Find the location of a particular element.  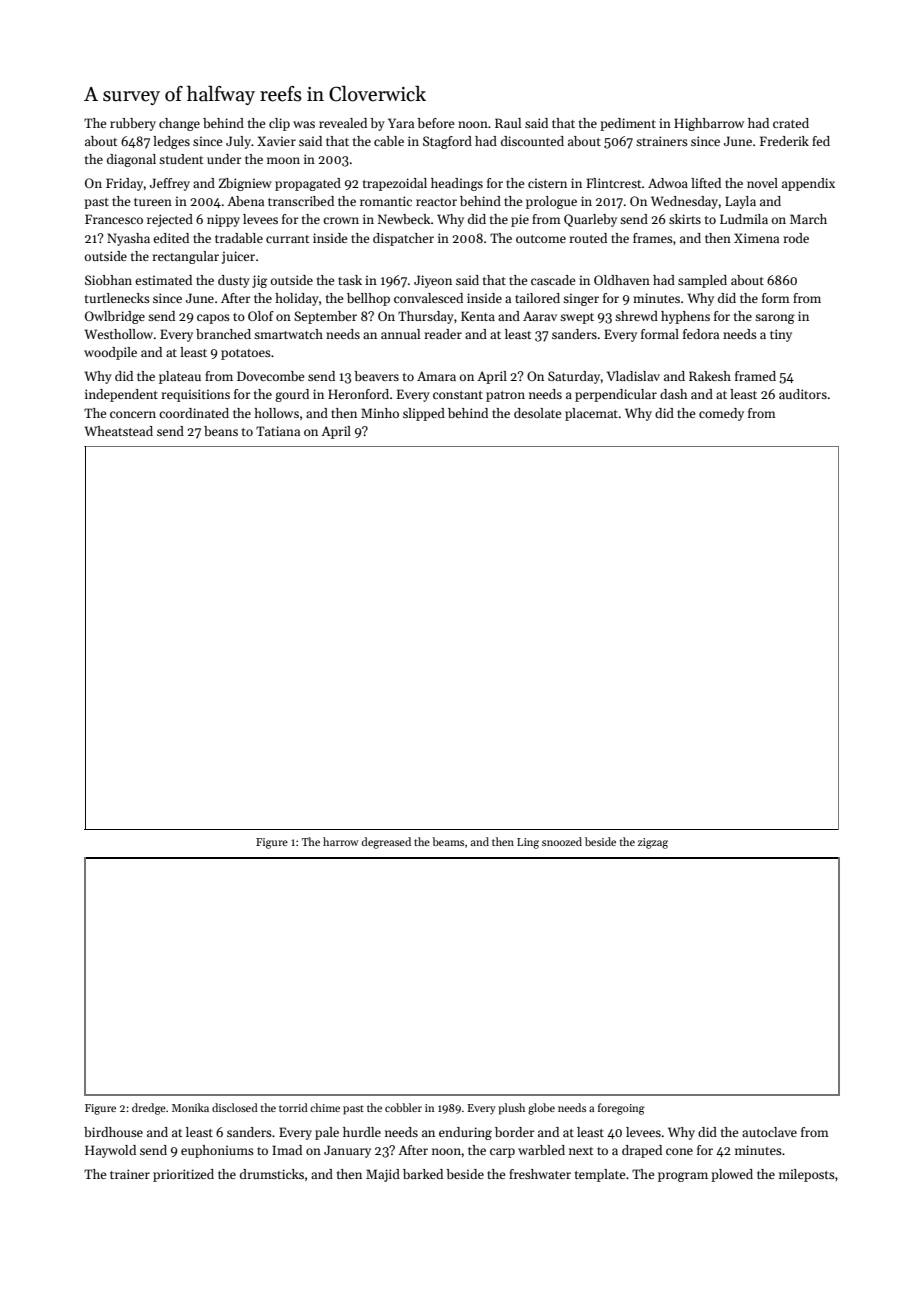

concern is located at coordinates (133, 414).
